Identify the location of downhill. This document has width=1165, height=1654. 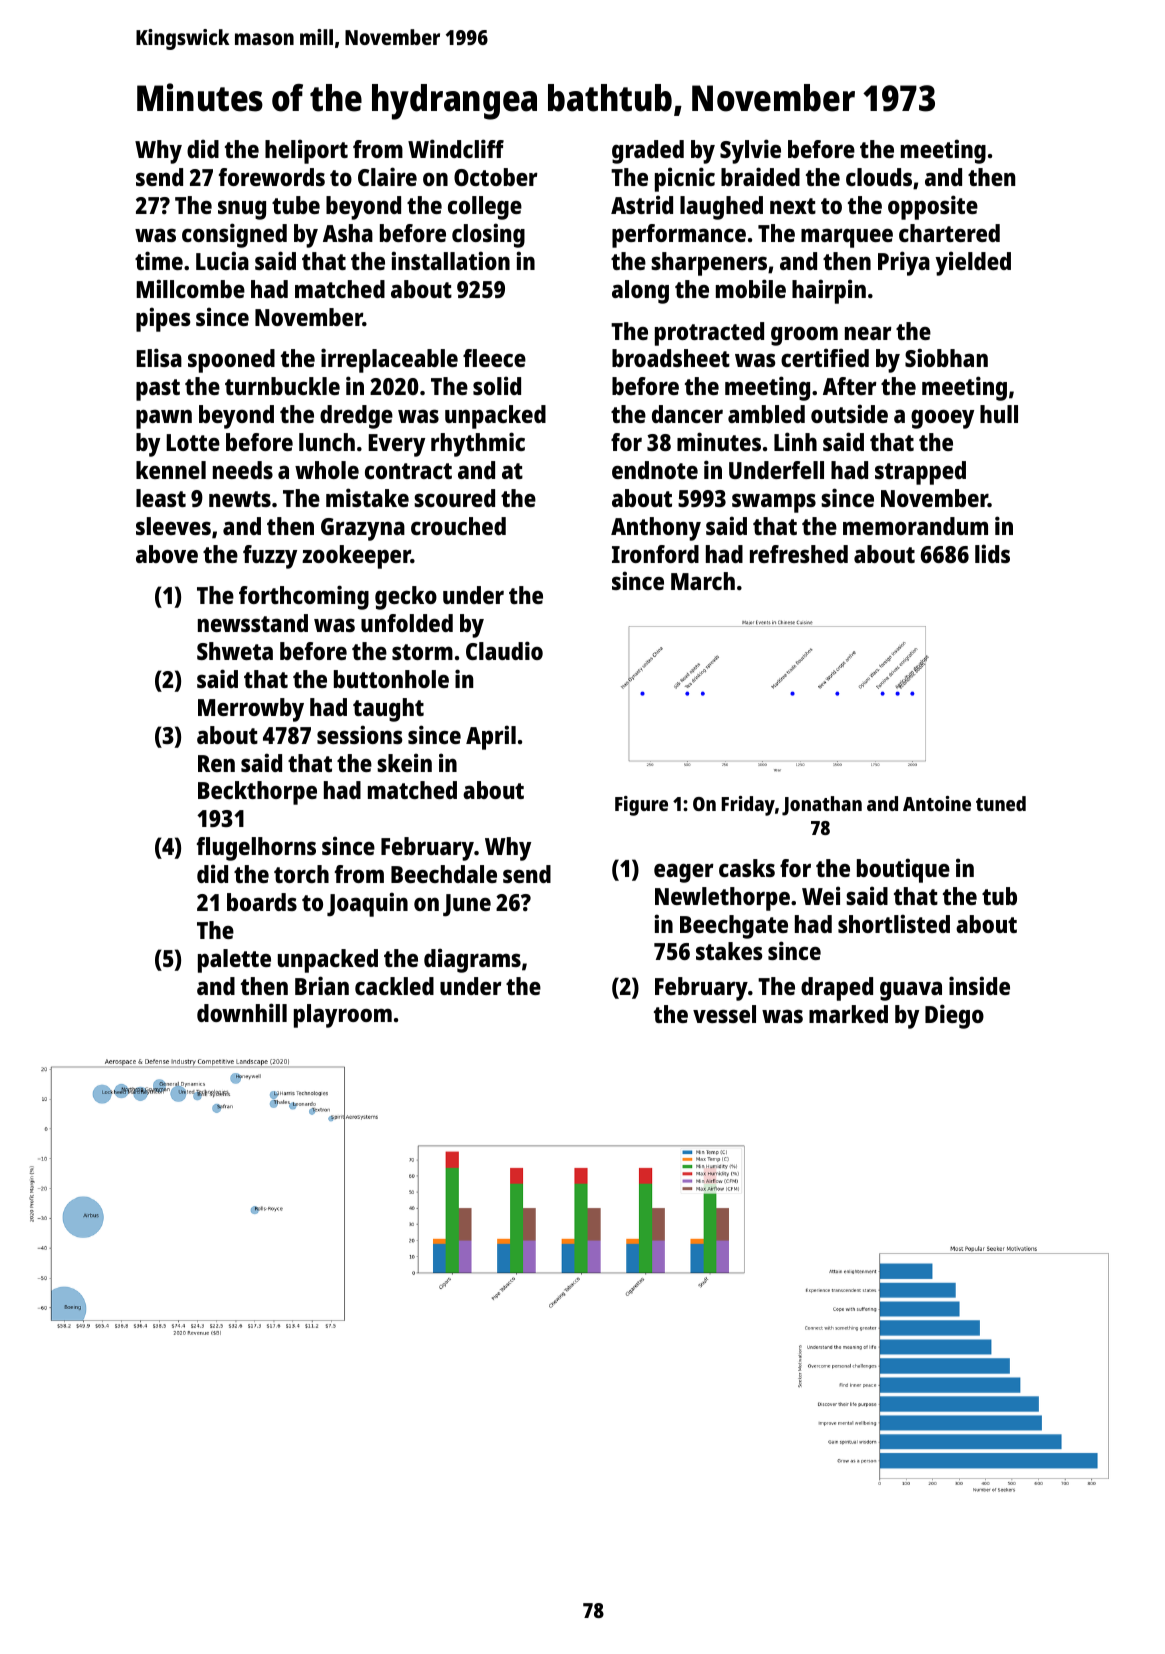
(242, 1012).
